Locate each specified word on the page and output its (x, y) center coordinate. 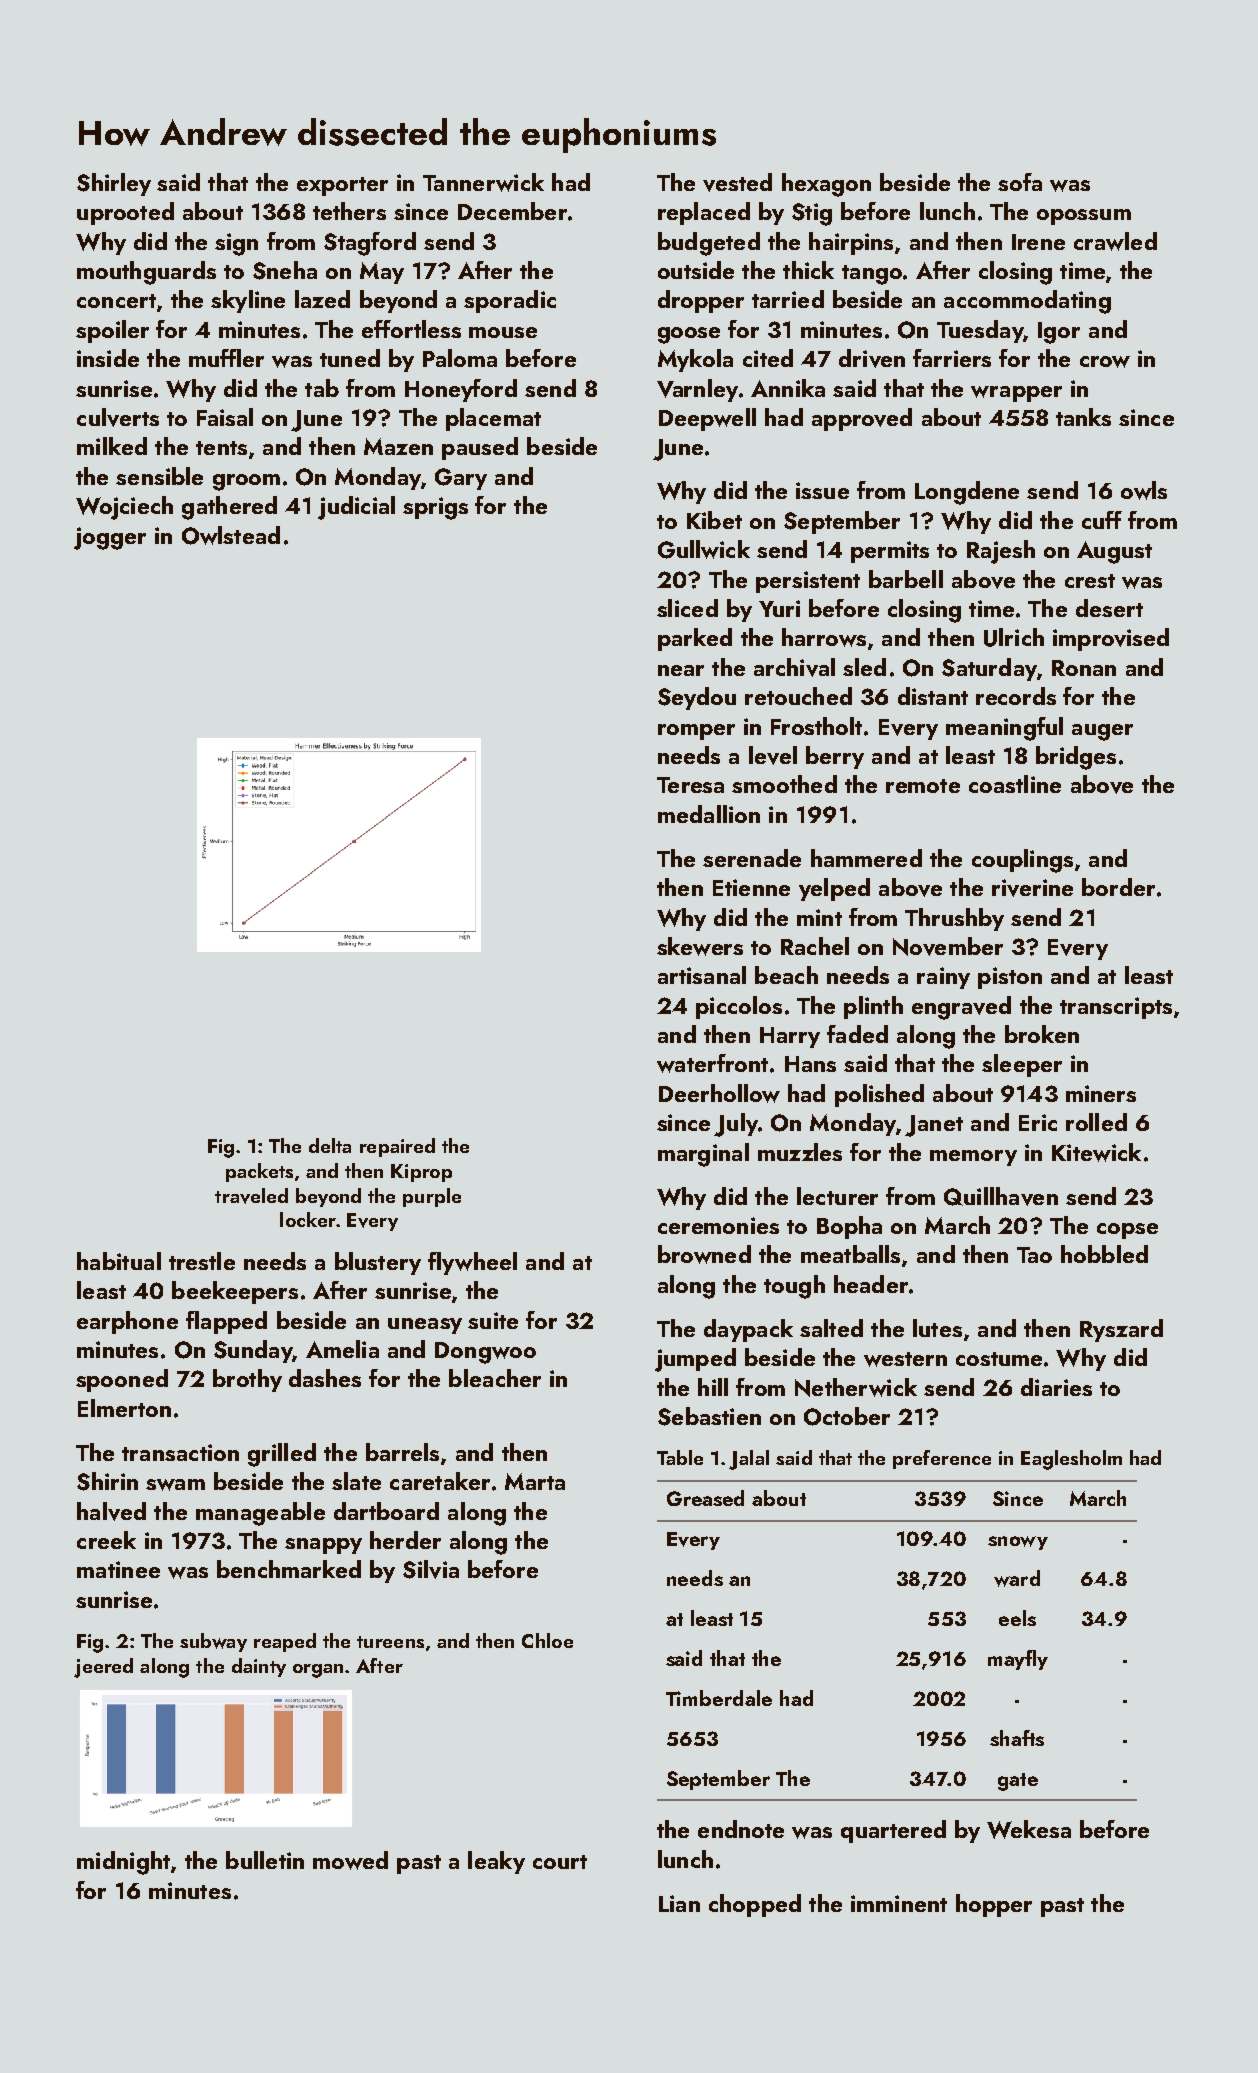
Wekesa (1029, 1829)
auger (1102, 732)
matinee (118, 1569)
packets (259, 1172)
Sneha (285, 270)
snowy (1018, 1543)
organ (318, 1671)
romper (696, 732)
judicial (356, 508)
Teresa (690, 785)
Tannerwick (483, 182)
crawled (1115, 241)
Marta (535, 1481)
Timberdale (719, 1698)
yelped (834, 889)
